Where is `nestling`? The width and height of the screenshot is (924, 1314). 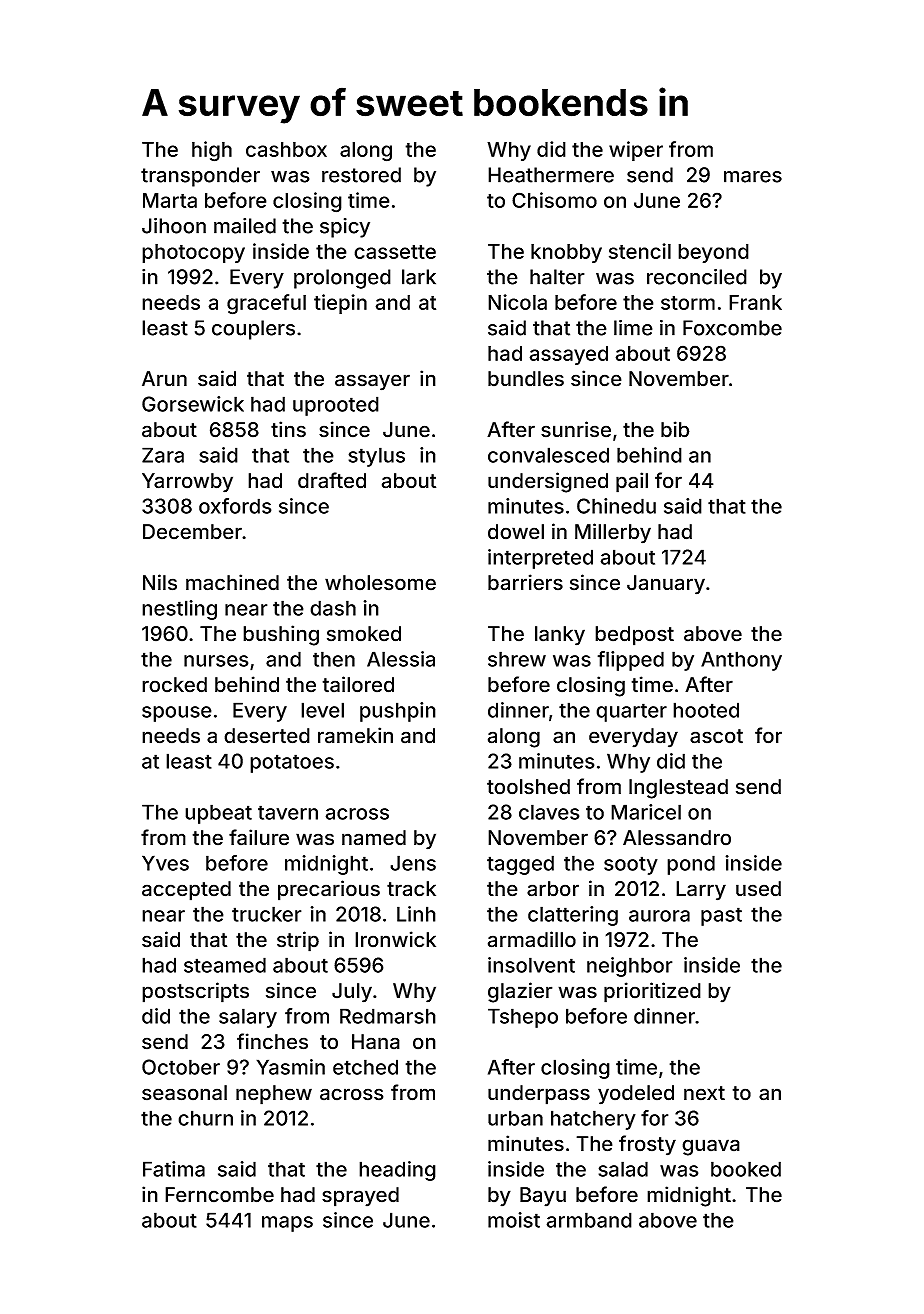
nestling is located at coordinates (179, 610).
